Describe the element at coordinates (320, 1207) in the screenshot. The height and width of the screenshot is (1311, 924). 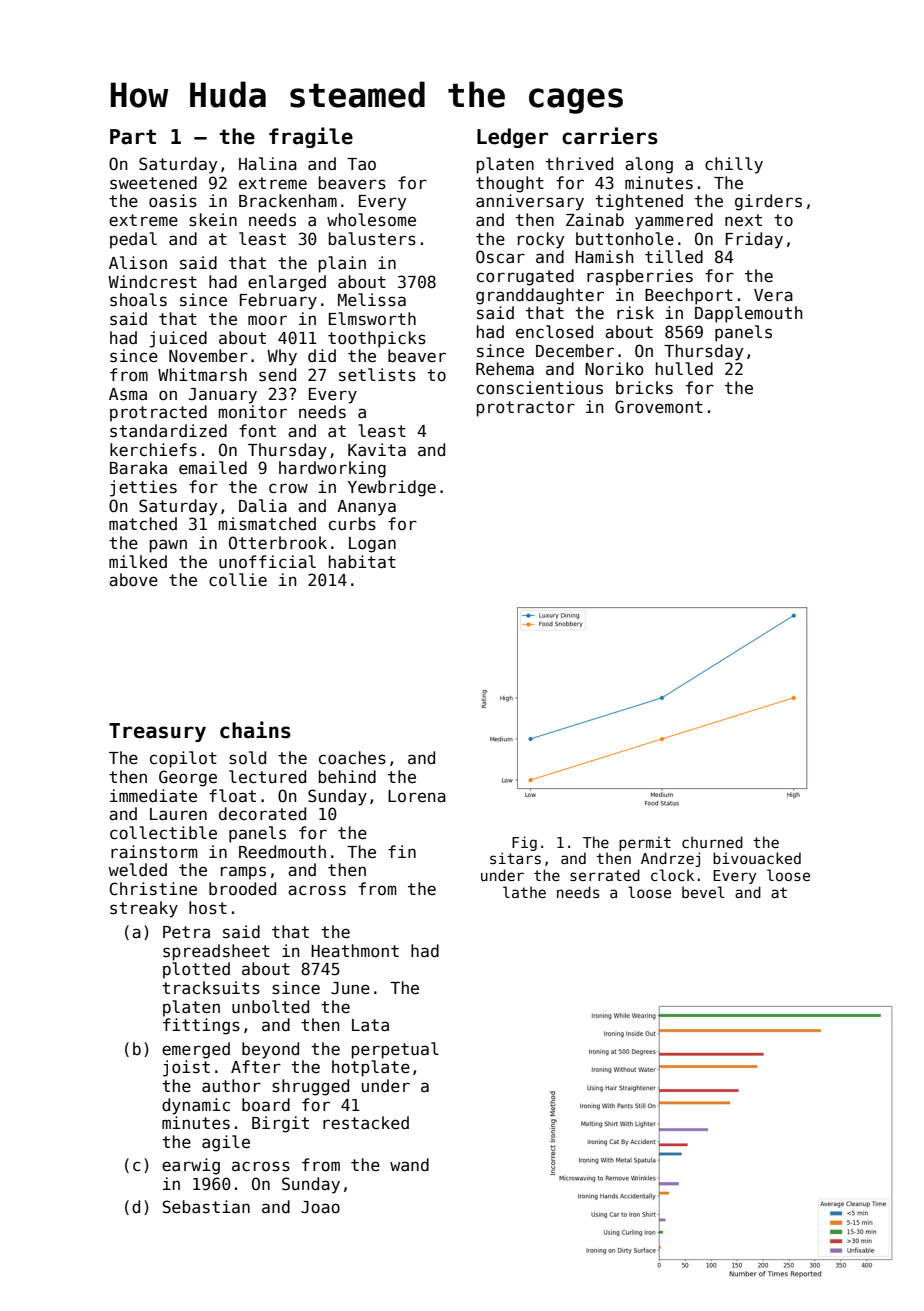
I see `Joao` at that location.
